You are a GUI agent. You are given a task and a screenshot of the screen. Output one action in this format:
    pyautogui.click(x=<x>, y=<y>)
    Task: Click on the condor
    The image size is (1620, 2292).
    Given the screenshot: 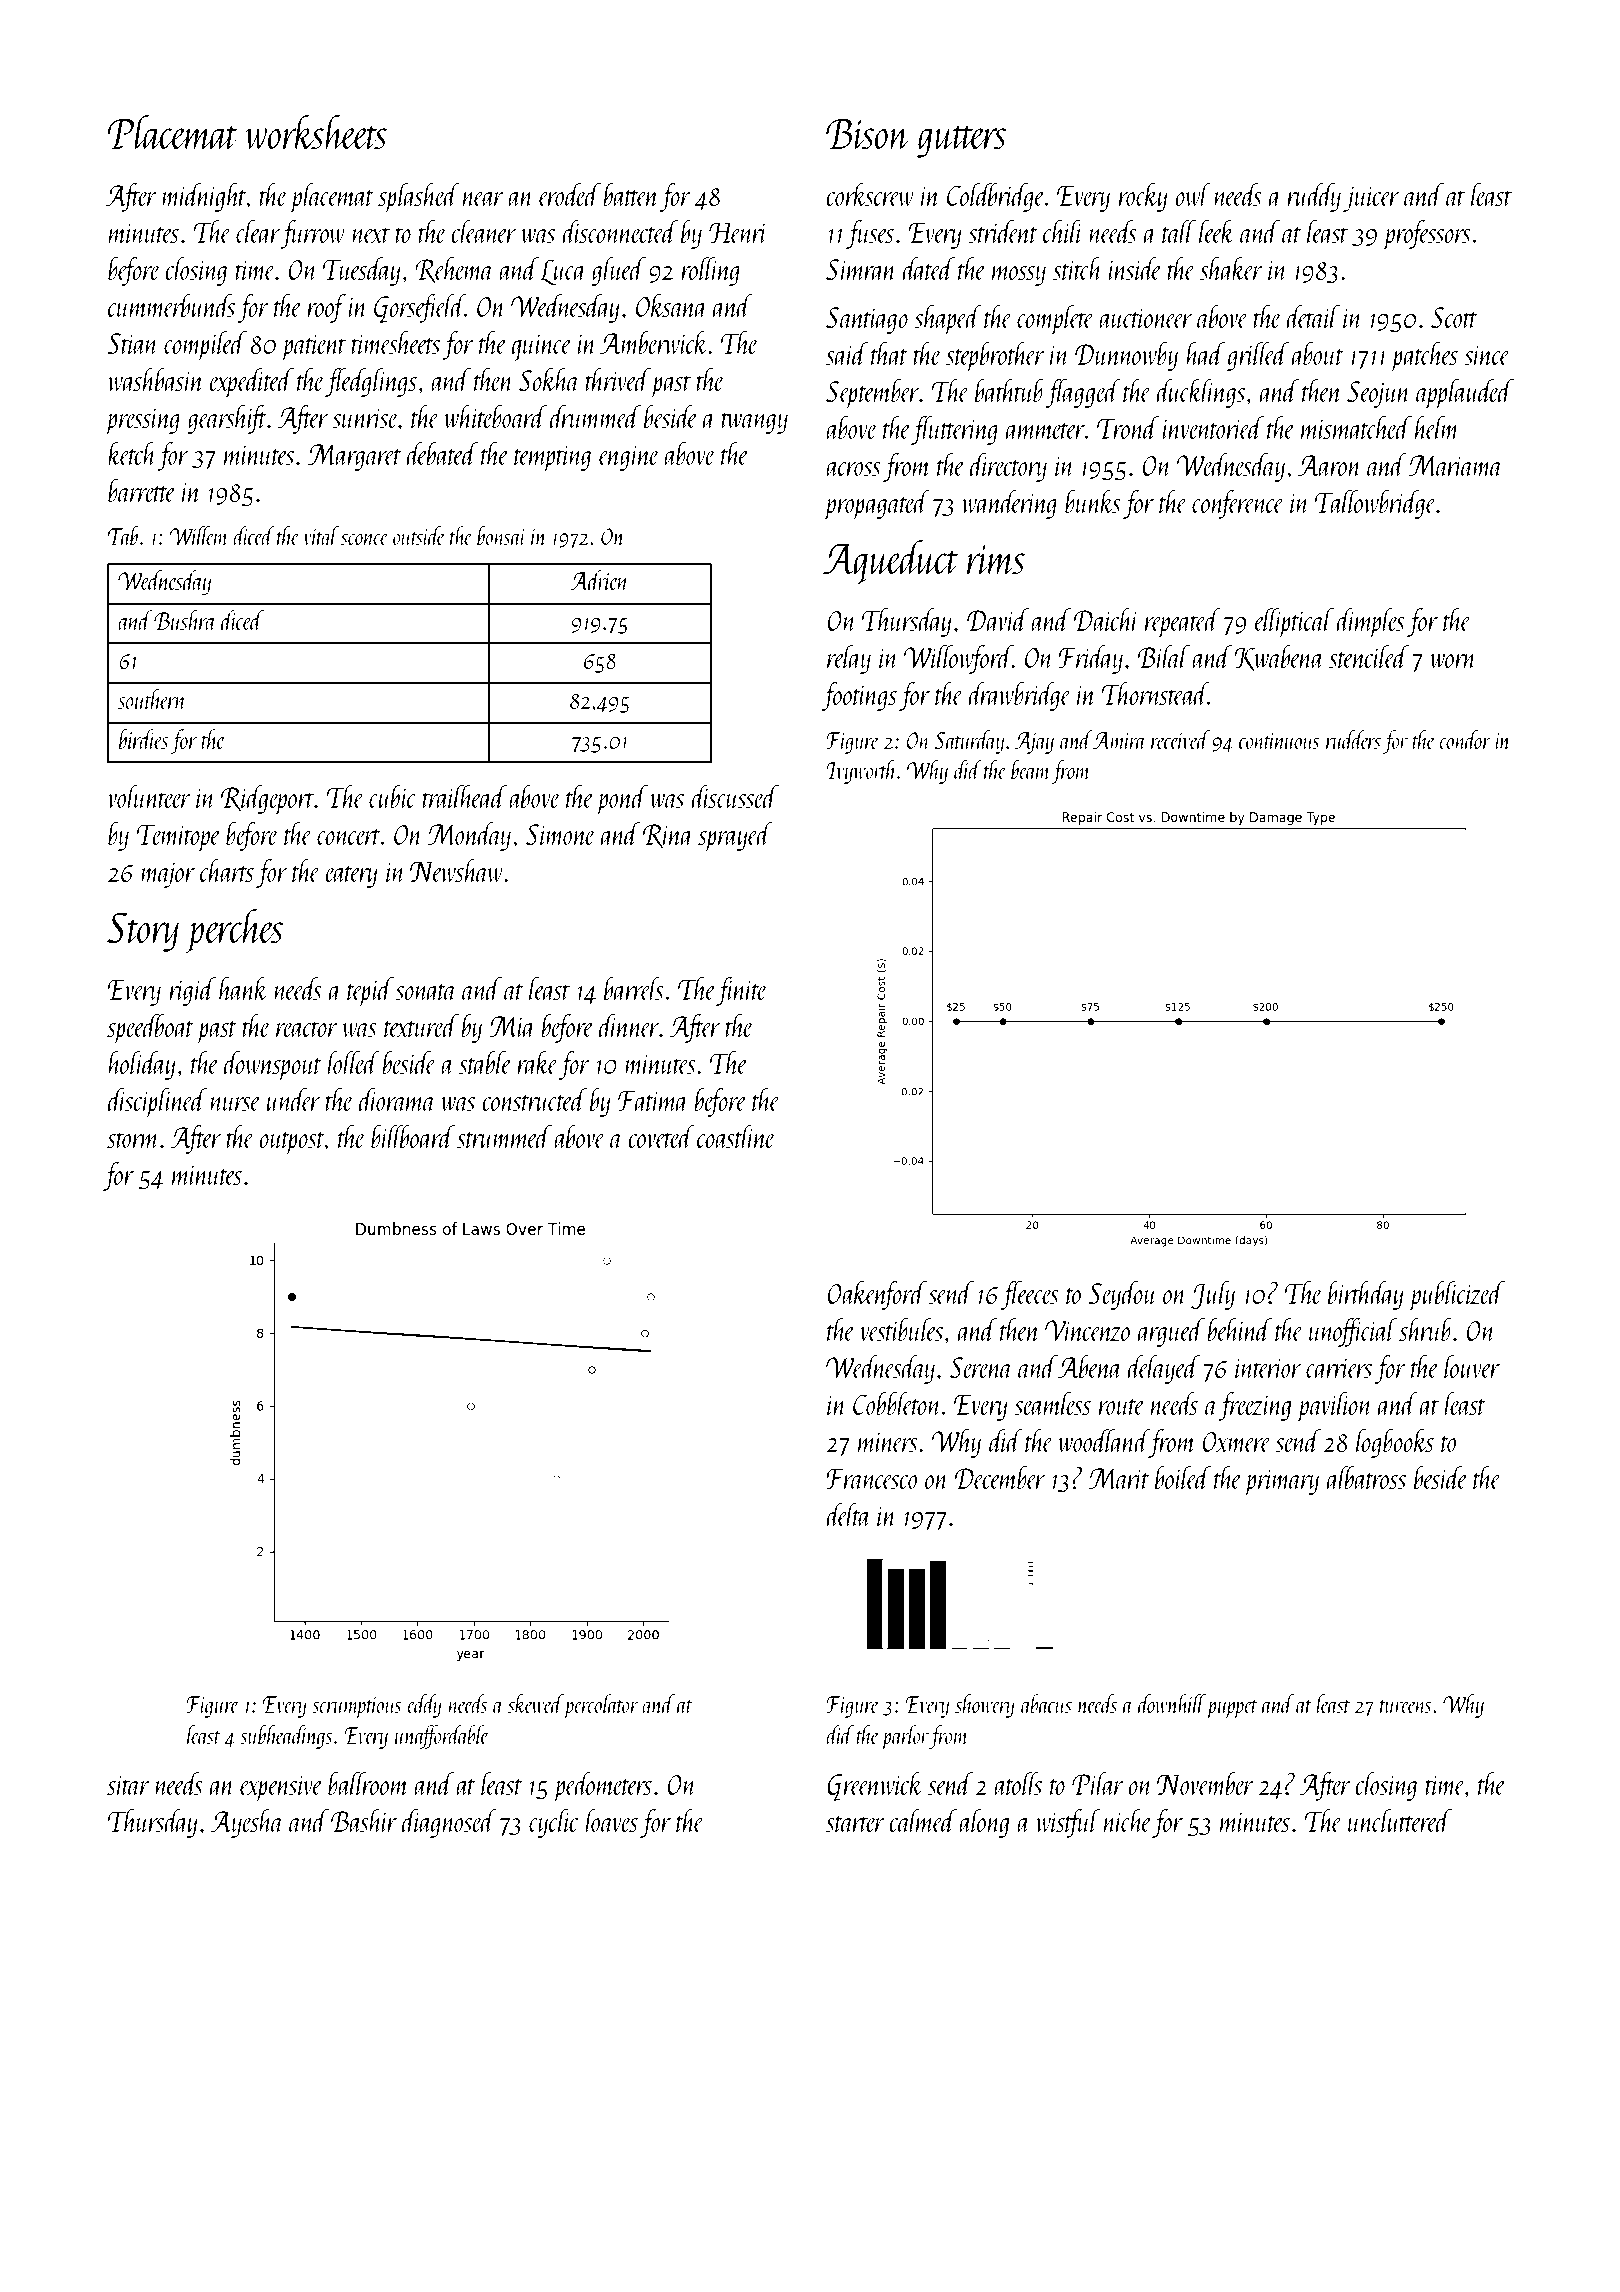 What is the action you would take?
    pyautogui.click(x=1465, y=739)
